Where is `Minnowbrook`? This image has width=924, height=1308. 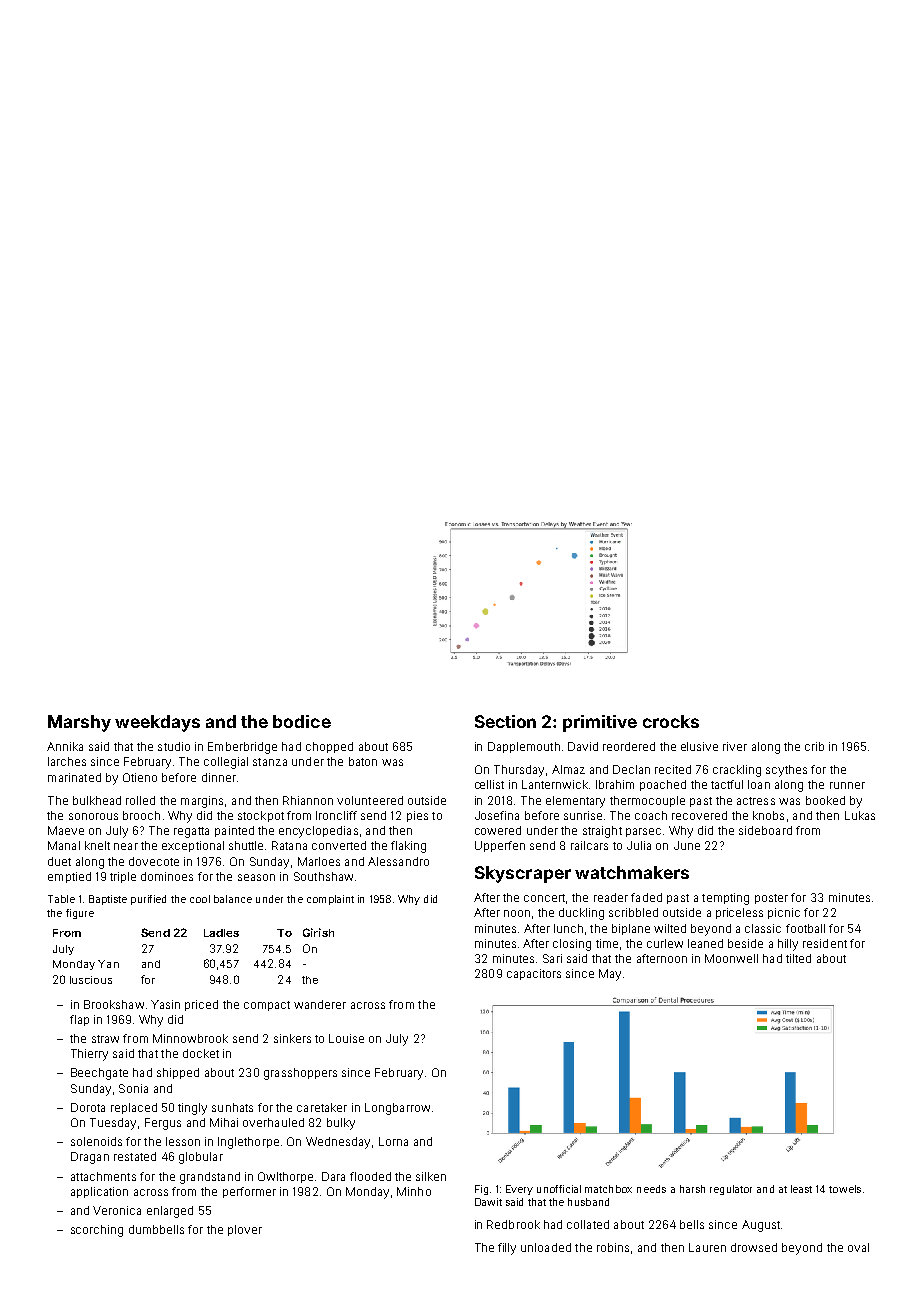 Minnowbrook is located at coordinates (190, 1038).
